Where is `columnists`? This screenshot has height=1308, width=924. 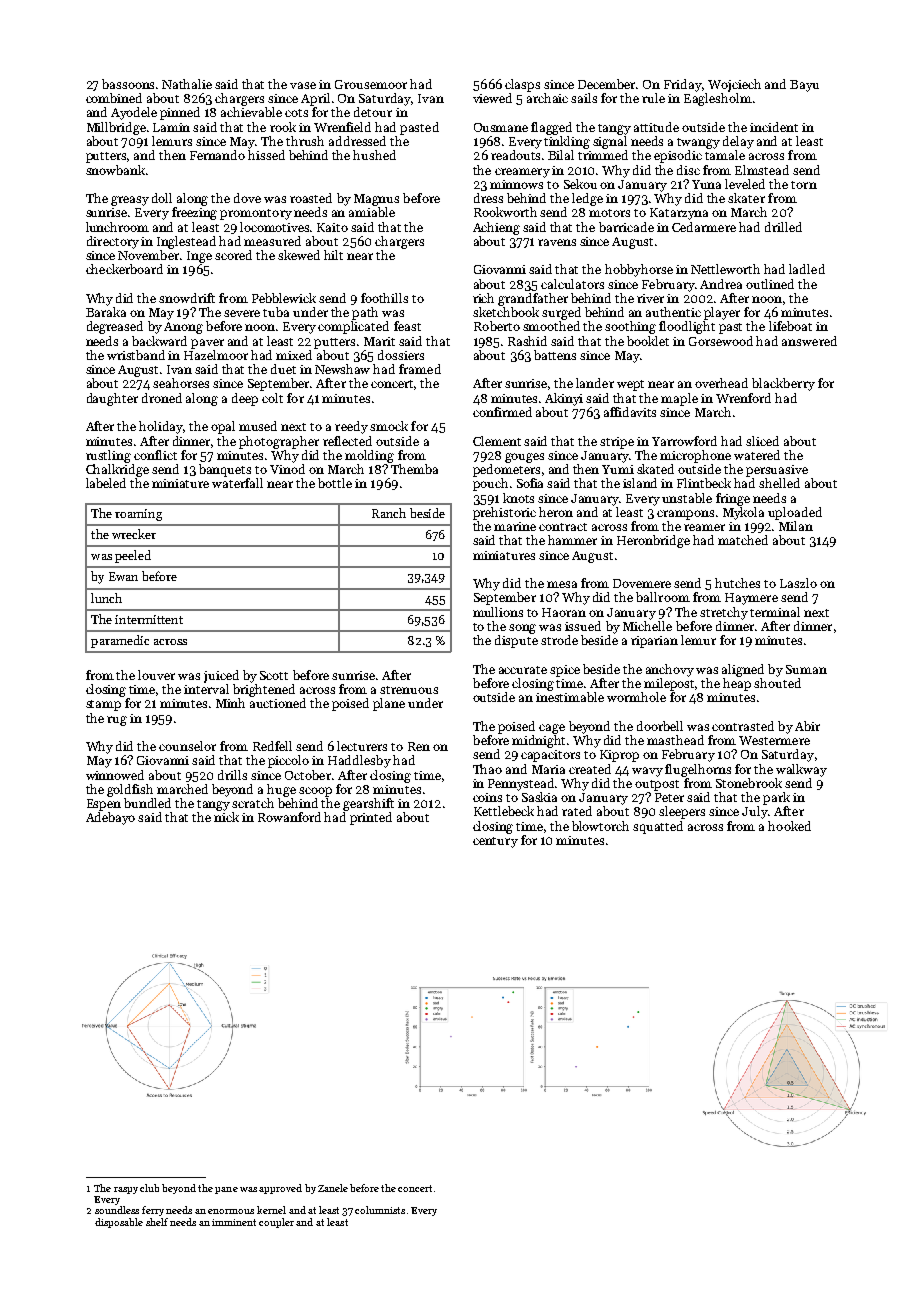 columnists is located at coordinates (380, 1210).
